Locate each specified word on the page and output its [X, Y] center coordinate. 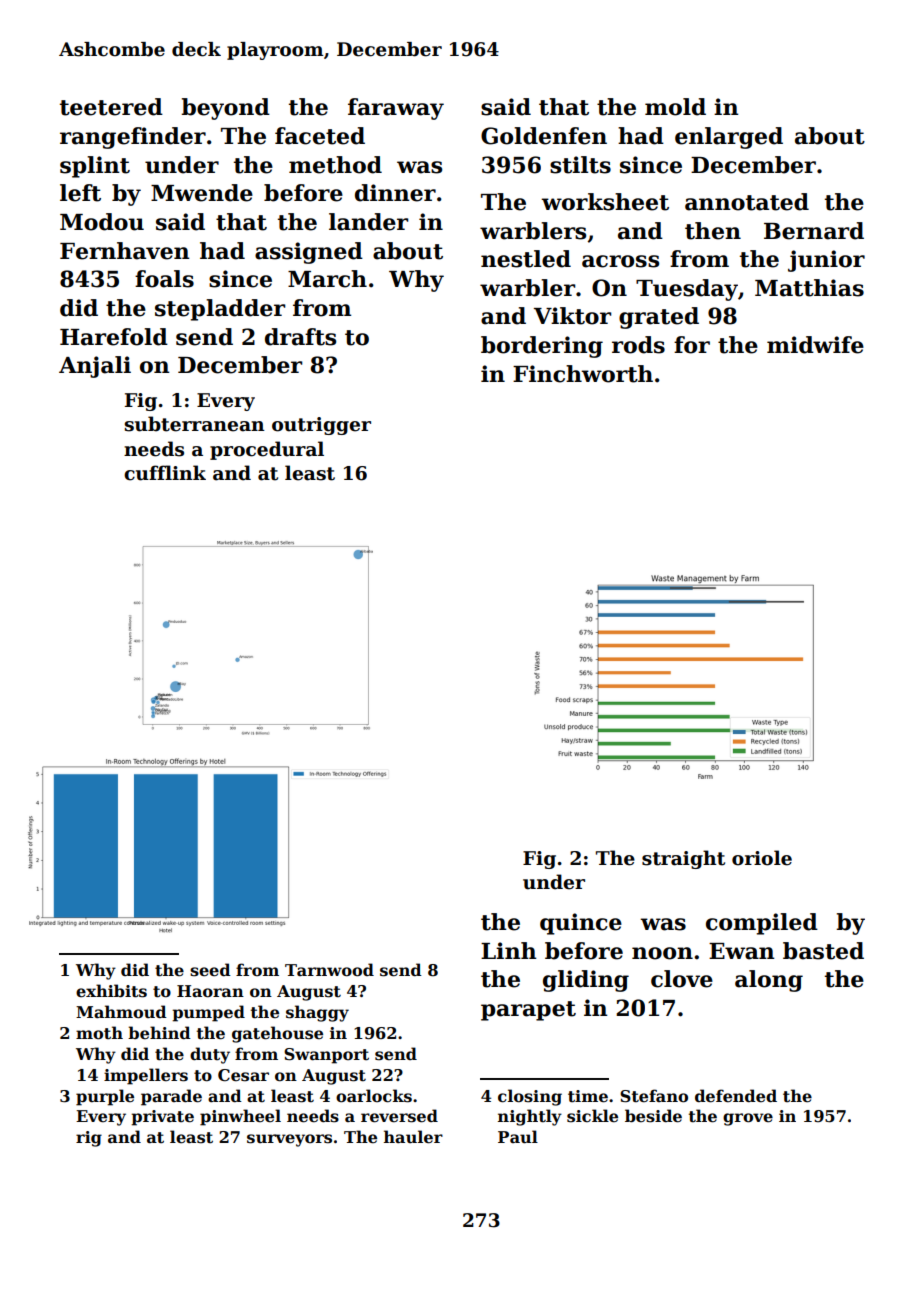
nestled [526, 259]
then [713, 231]
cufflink [165, 473]
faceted [320, 136]
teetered [111, 107]
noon [662, 953]
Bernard [814, 231]
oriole [762, 858]
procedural [267, 450]
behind [159, 1033]
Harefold [114, 337]
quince [581, 924]
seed [210, 970]
